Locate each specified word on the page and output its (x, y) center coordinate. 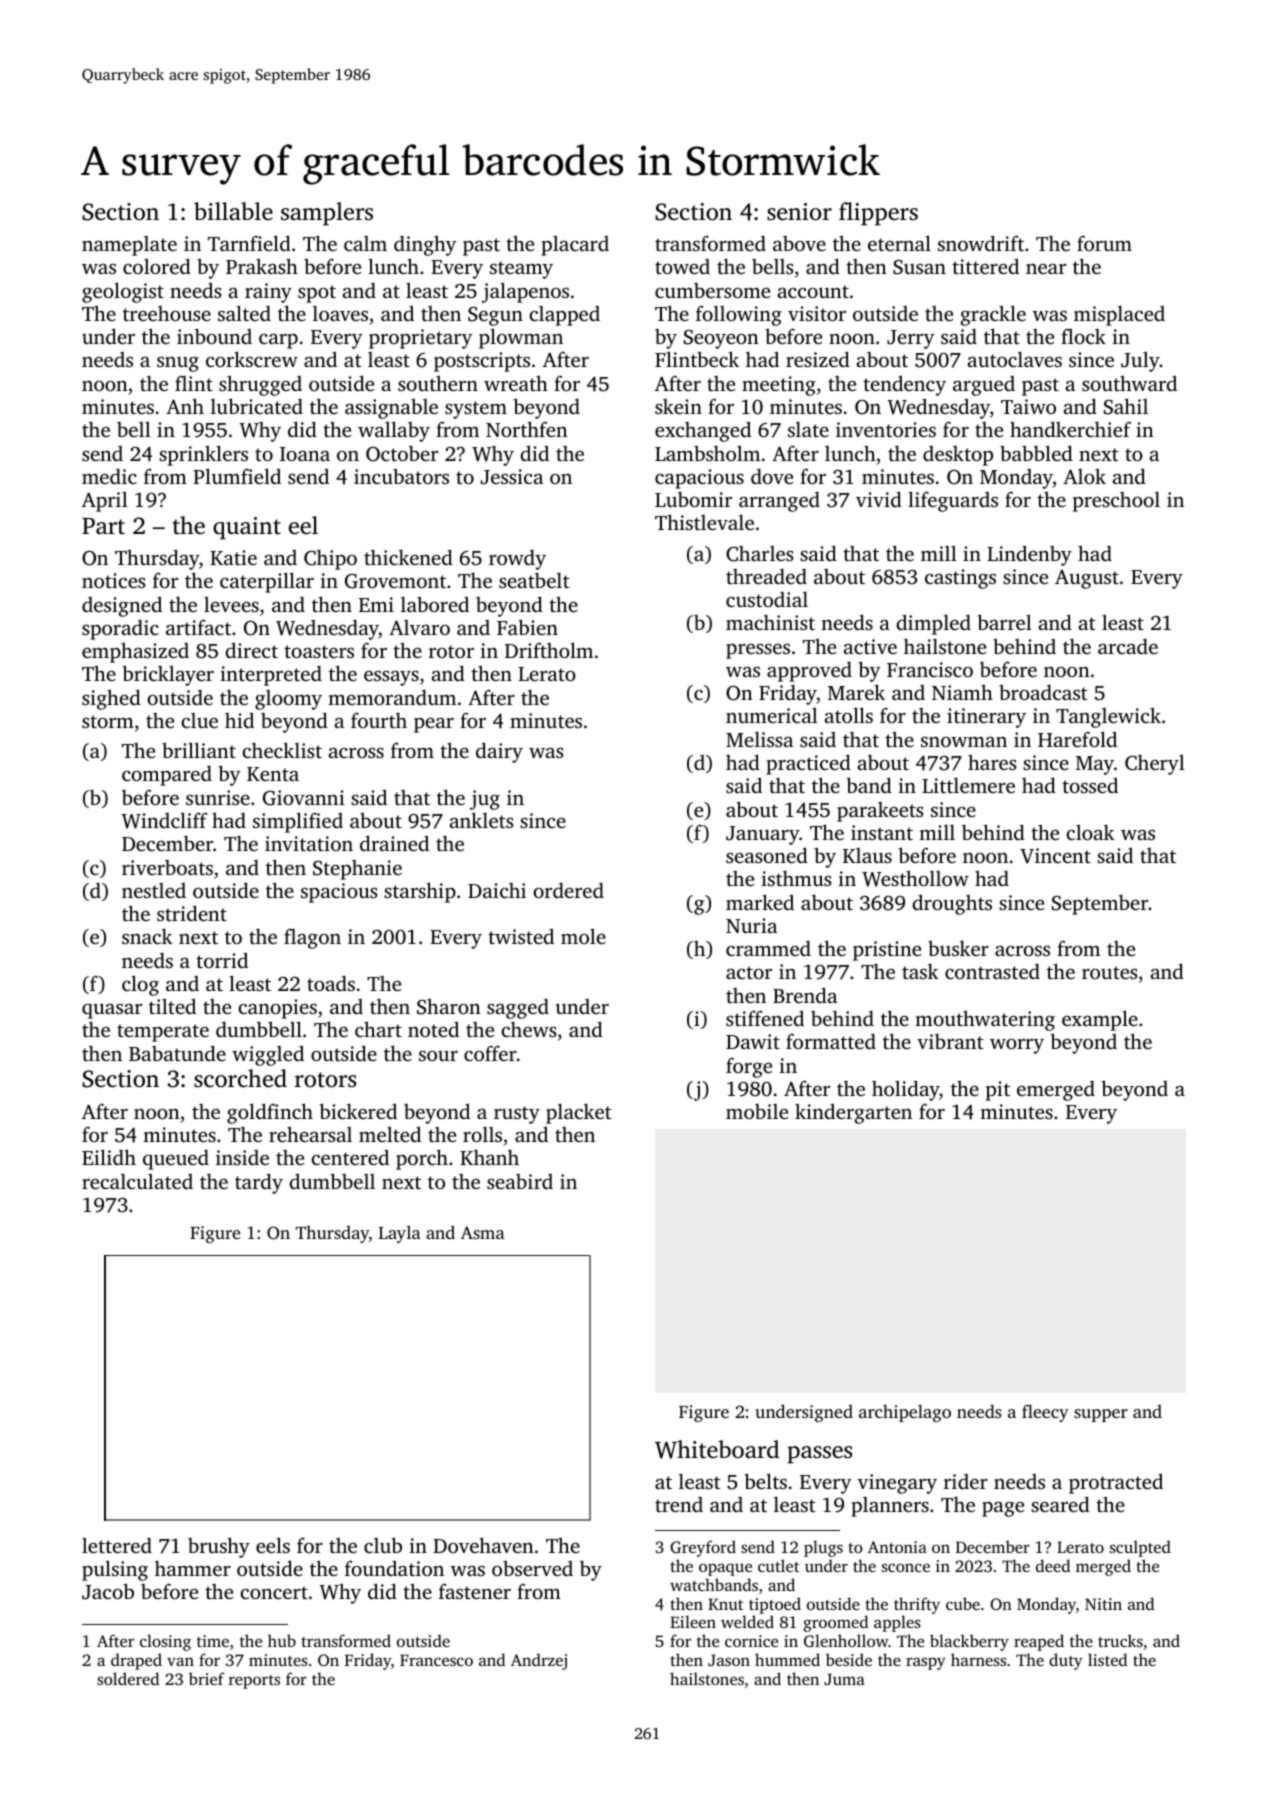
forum (1104, 243)
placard (575, 246)
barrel (1004, 622)
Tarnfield (249, 243)
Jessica (512, 477)
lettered (117, 1545)
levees (231, 604)
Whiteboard (717, 1449)
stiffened (765, 1018)
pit (998, 1091)
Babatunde (177, 1053)
